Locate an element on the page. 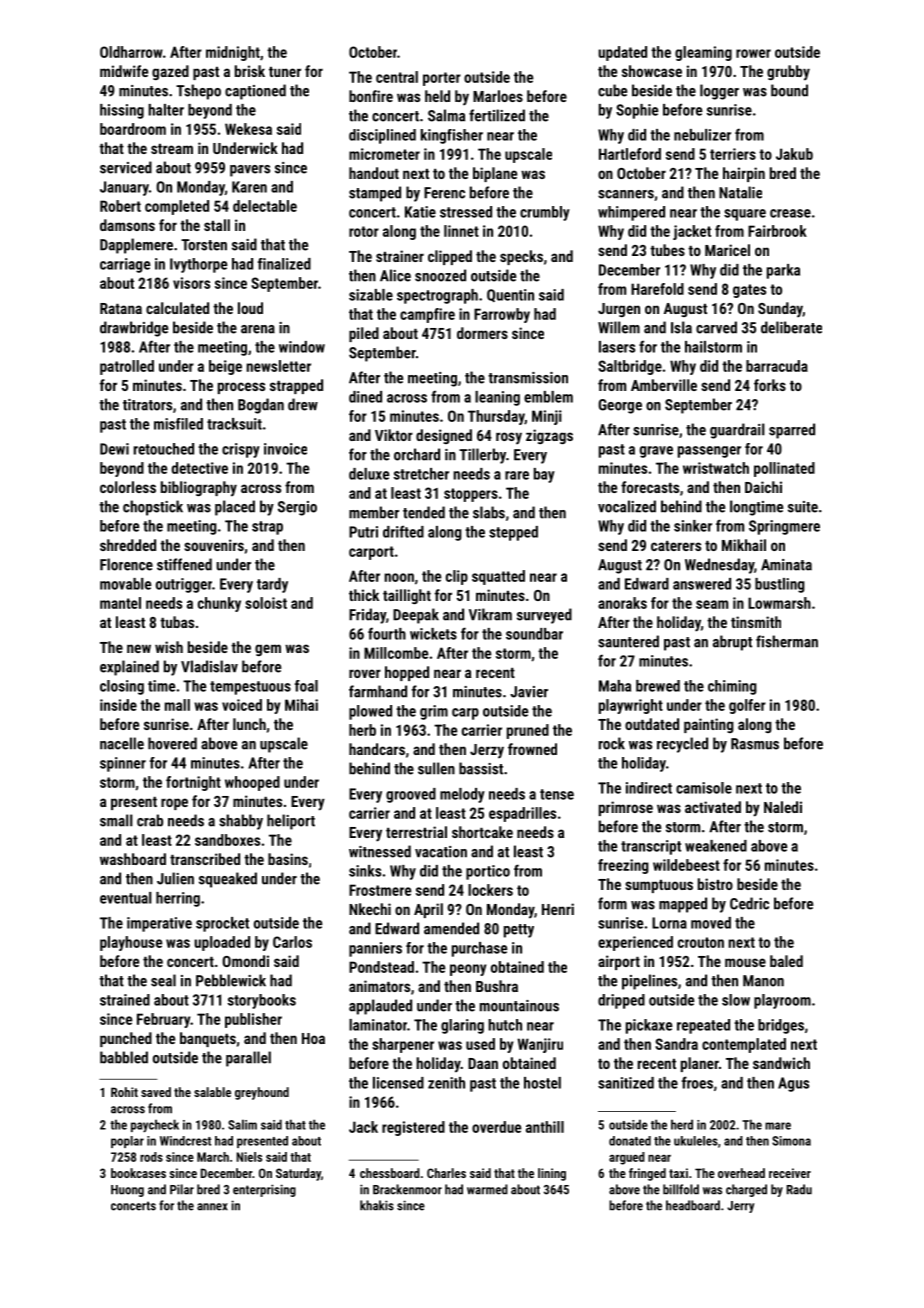  held is located at coordinates (437, 96).
